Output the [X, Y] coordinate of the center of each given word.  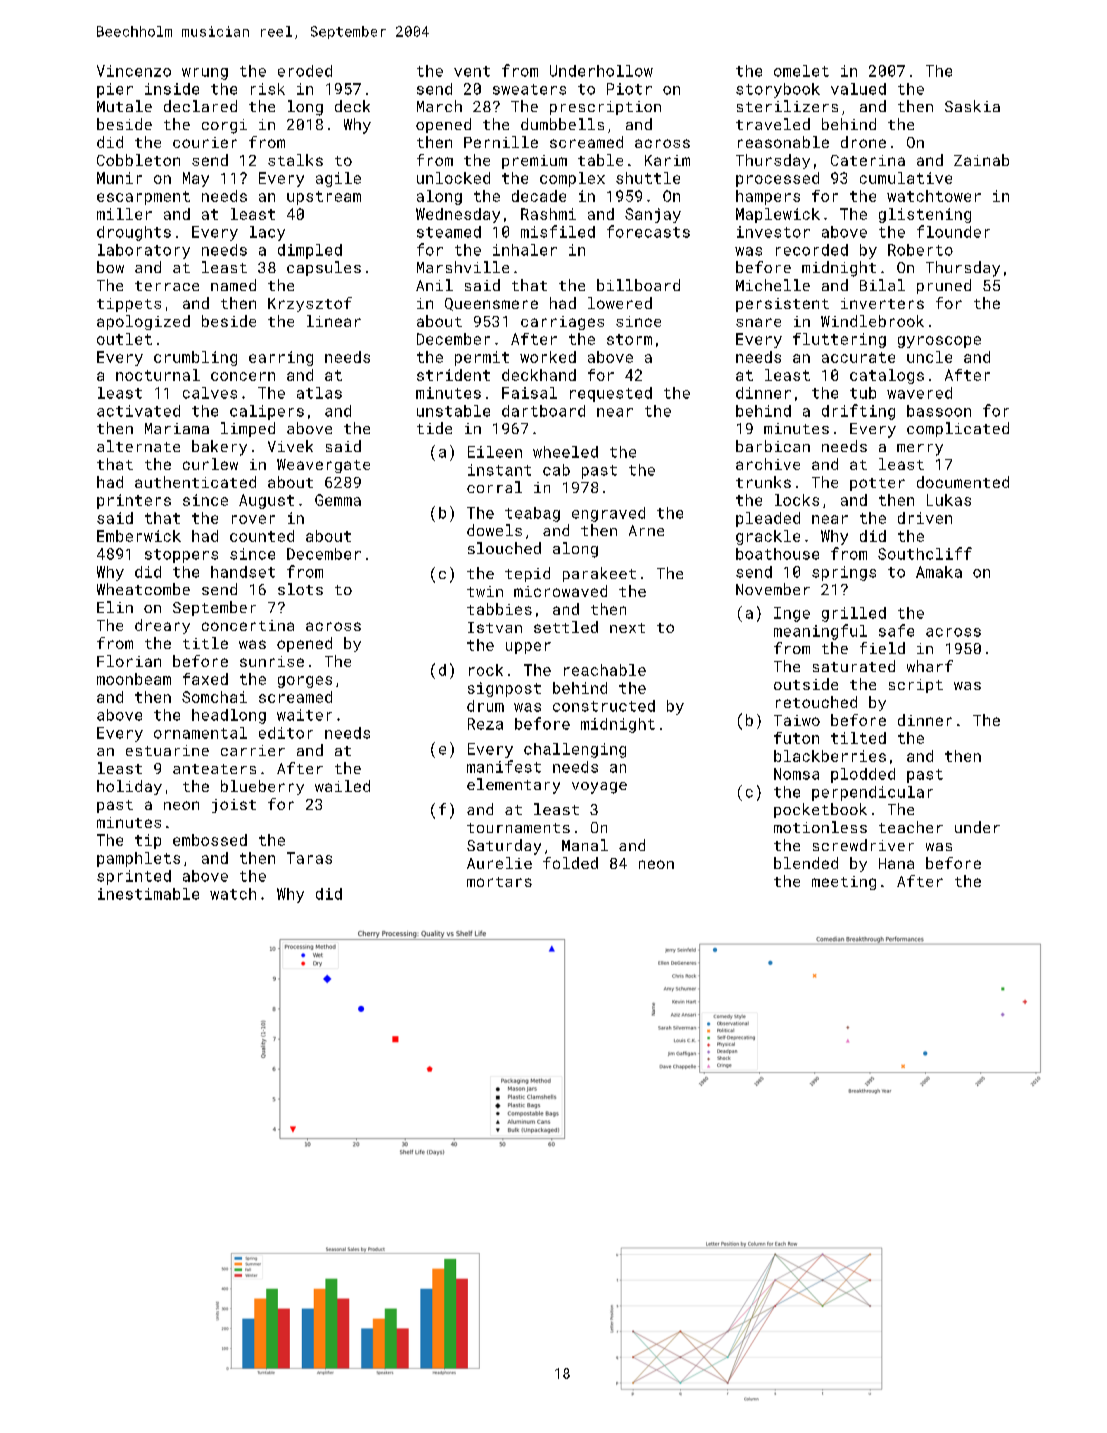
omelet [801, 71]
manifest [504, 766]
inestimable [148, 894]
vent [472, 71]
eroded [305, 71]
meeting [844, 883]
